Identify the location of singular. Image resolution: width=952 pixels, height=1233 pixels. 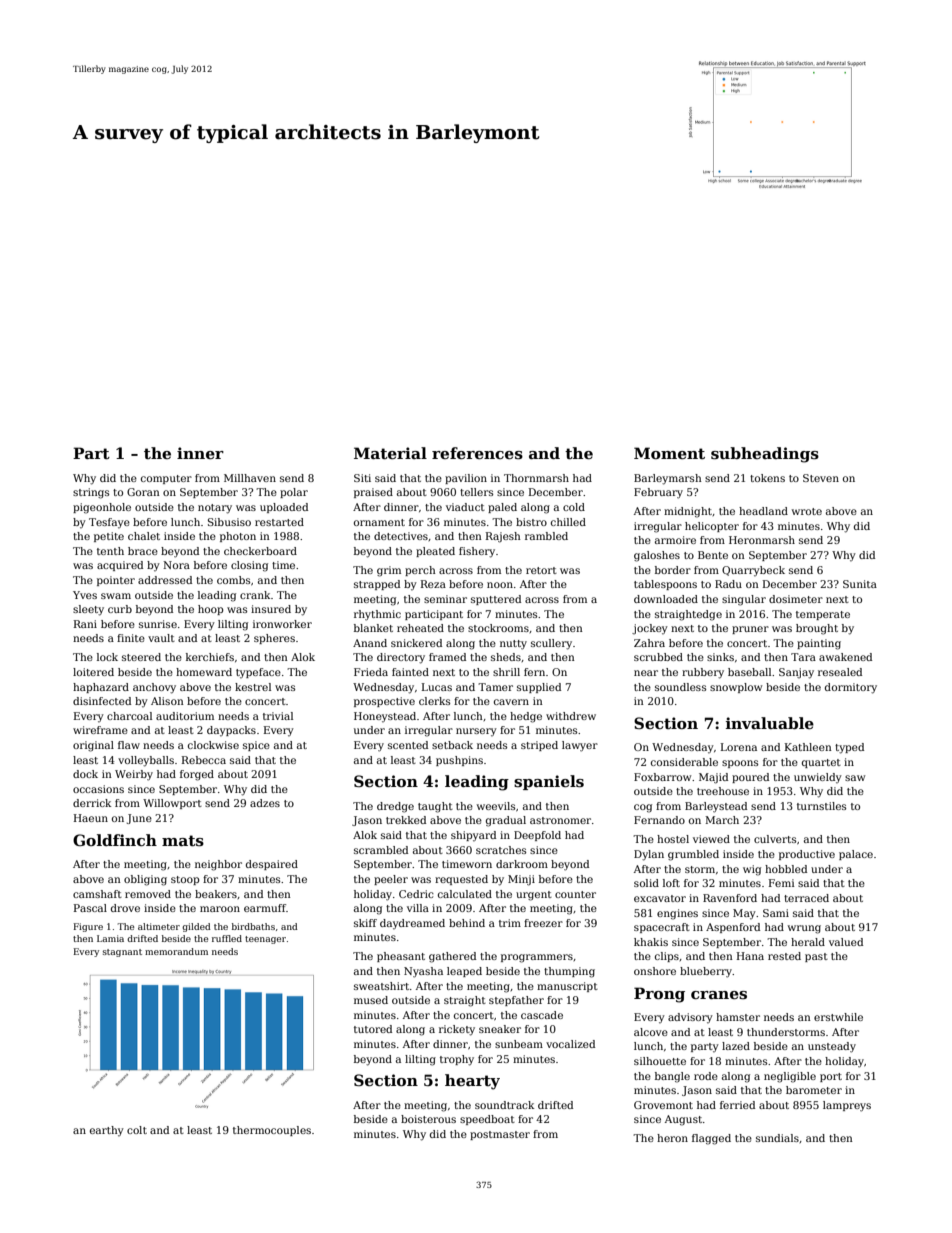
(744, 600).
